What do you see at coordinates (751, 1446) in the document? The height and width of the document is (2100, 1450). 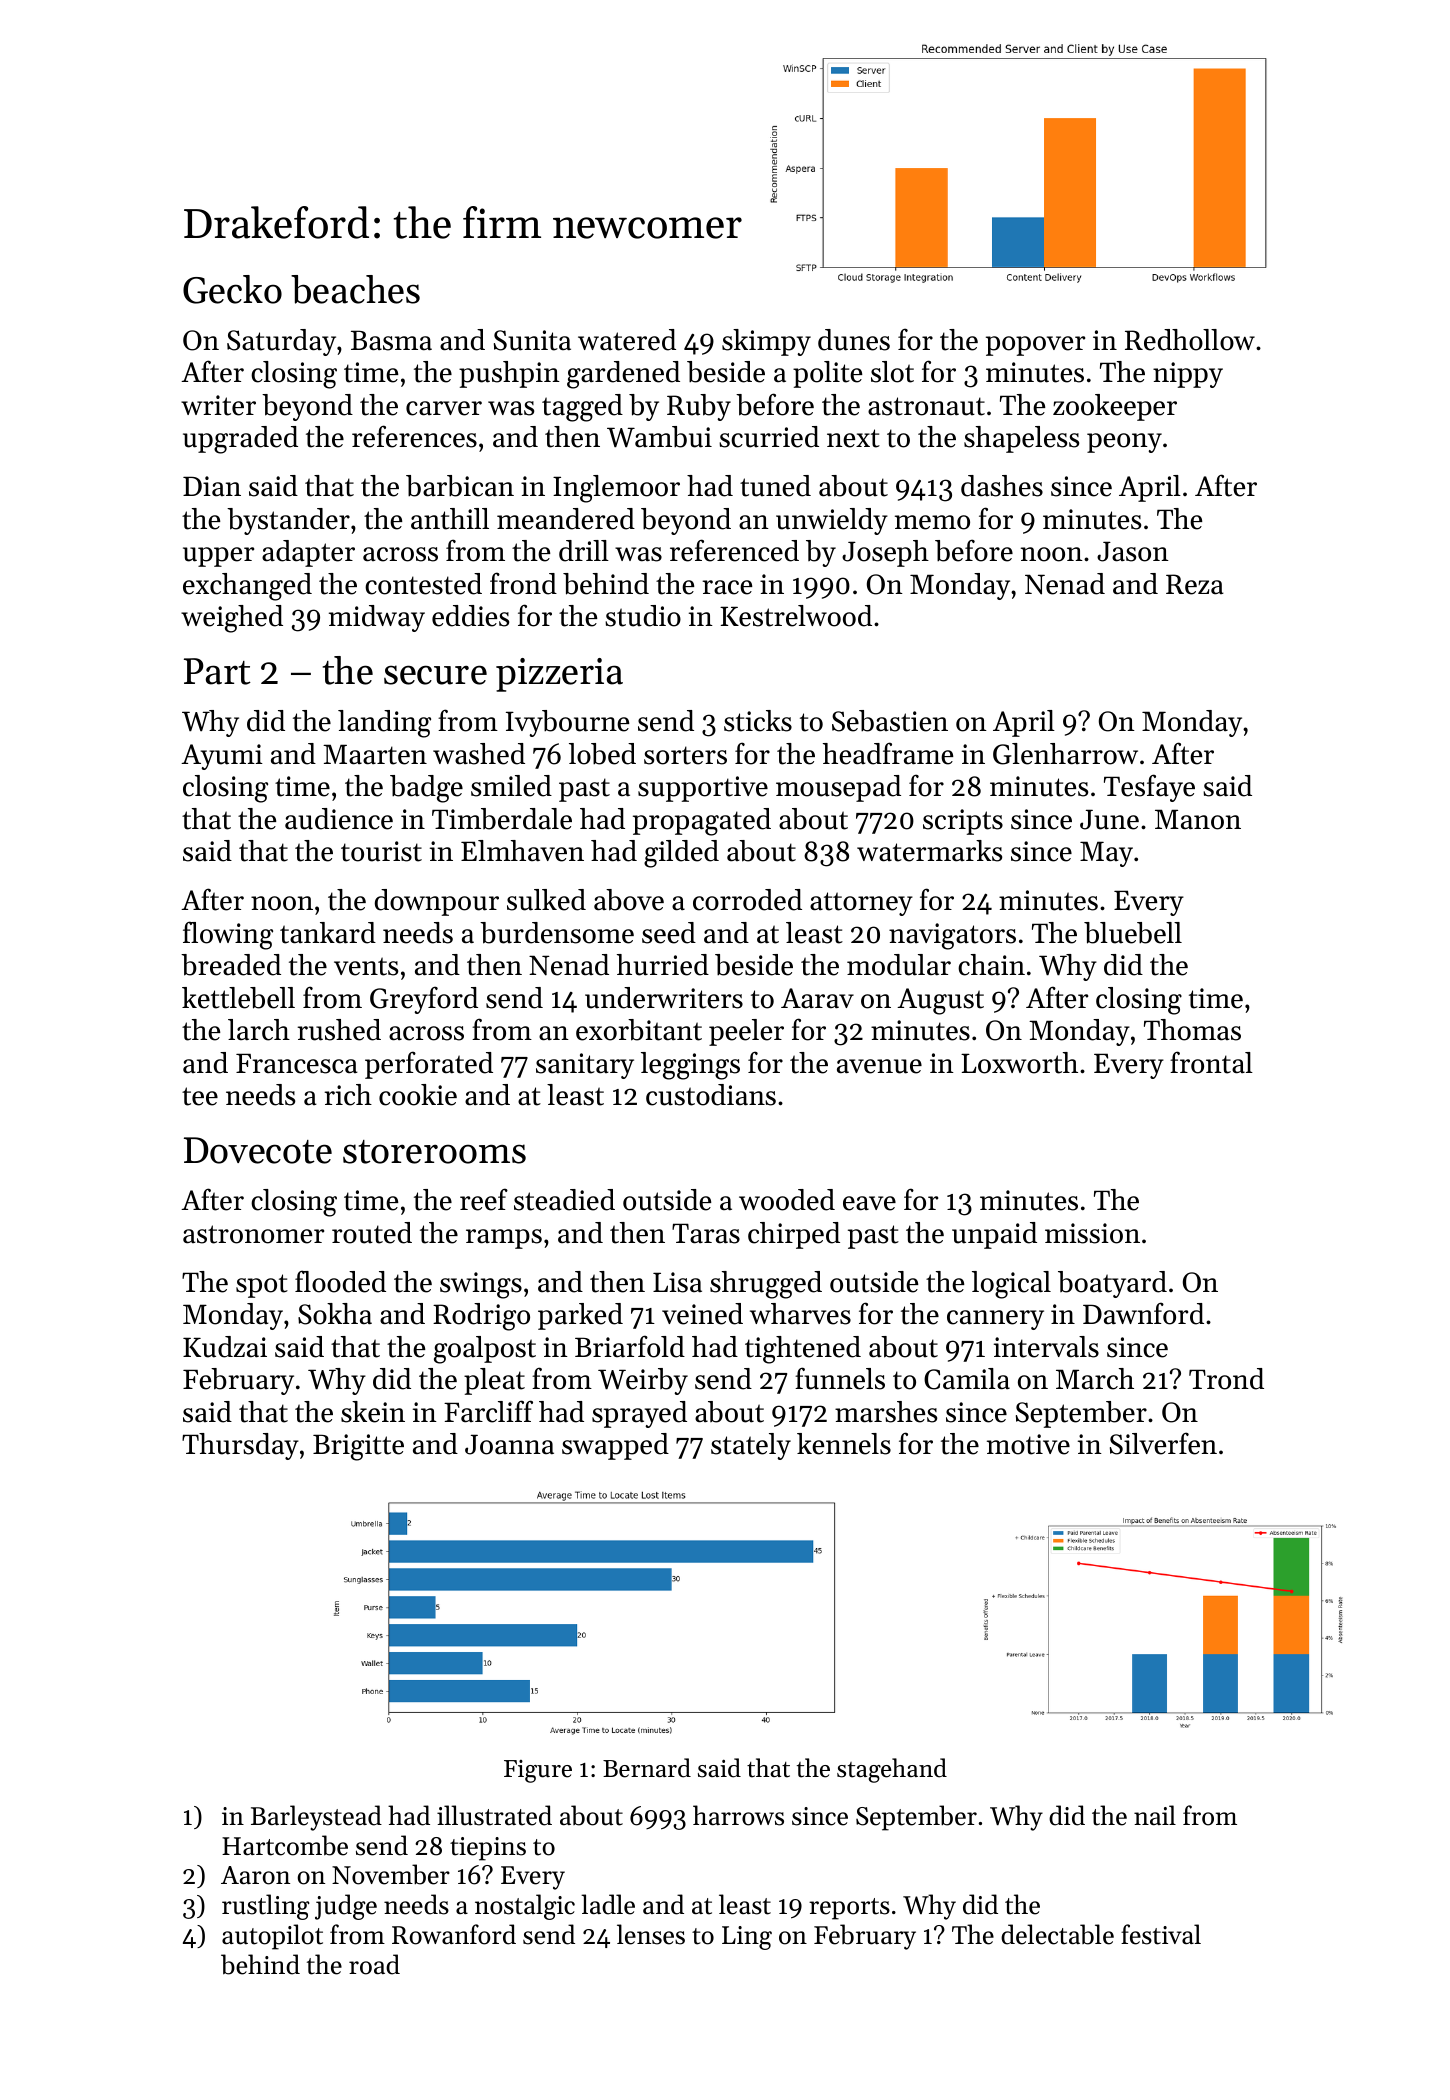 I see `stately` at bounding box center [751, 1446].
